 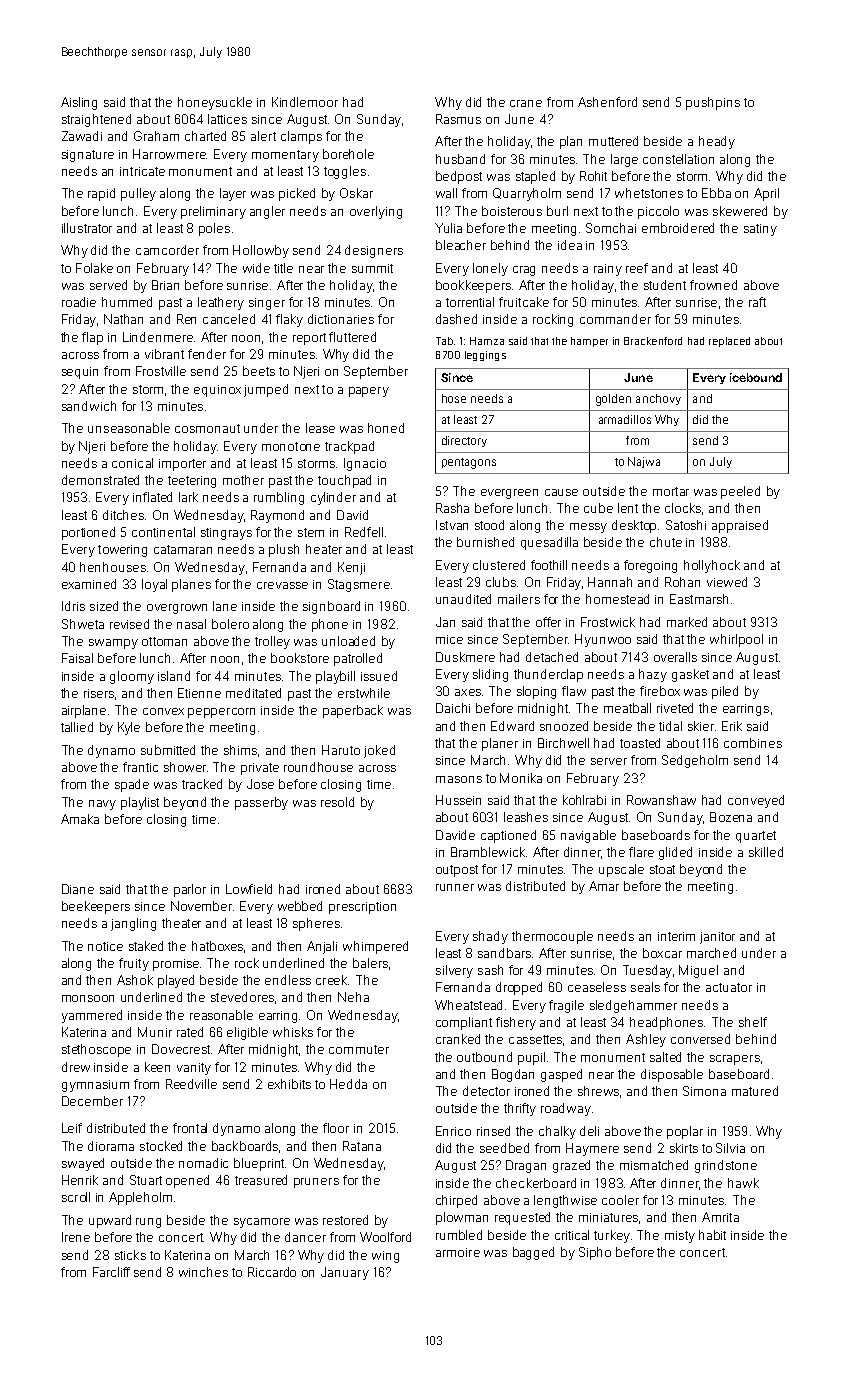 What do you see at coordinates (736, 640) in the page?
I see `whirlpool` at bounding box center [736, 640].
